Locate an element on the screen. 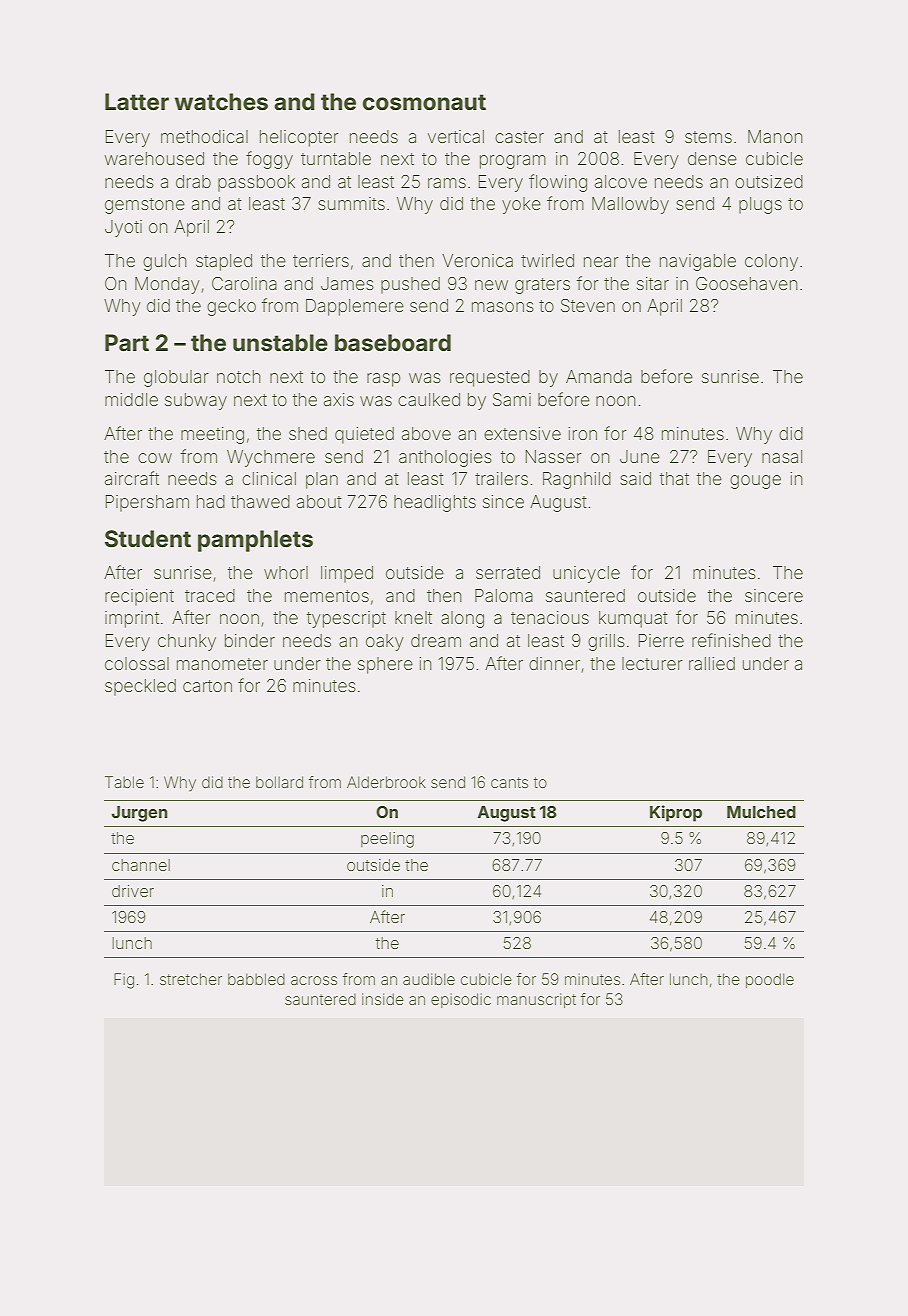 The width and height of the screenshot is (908, 1316). Mallowby is located at coordinates (630, 205).
